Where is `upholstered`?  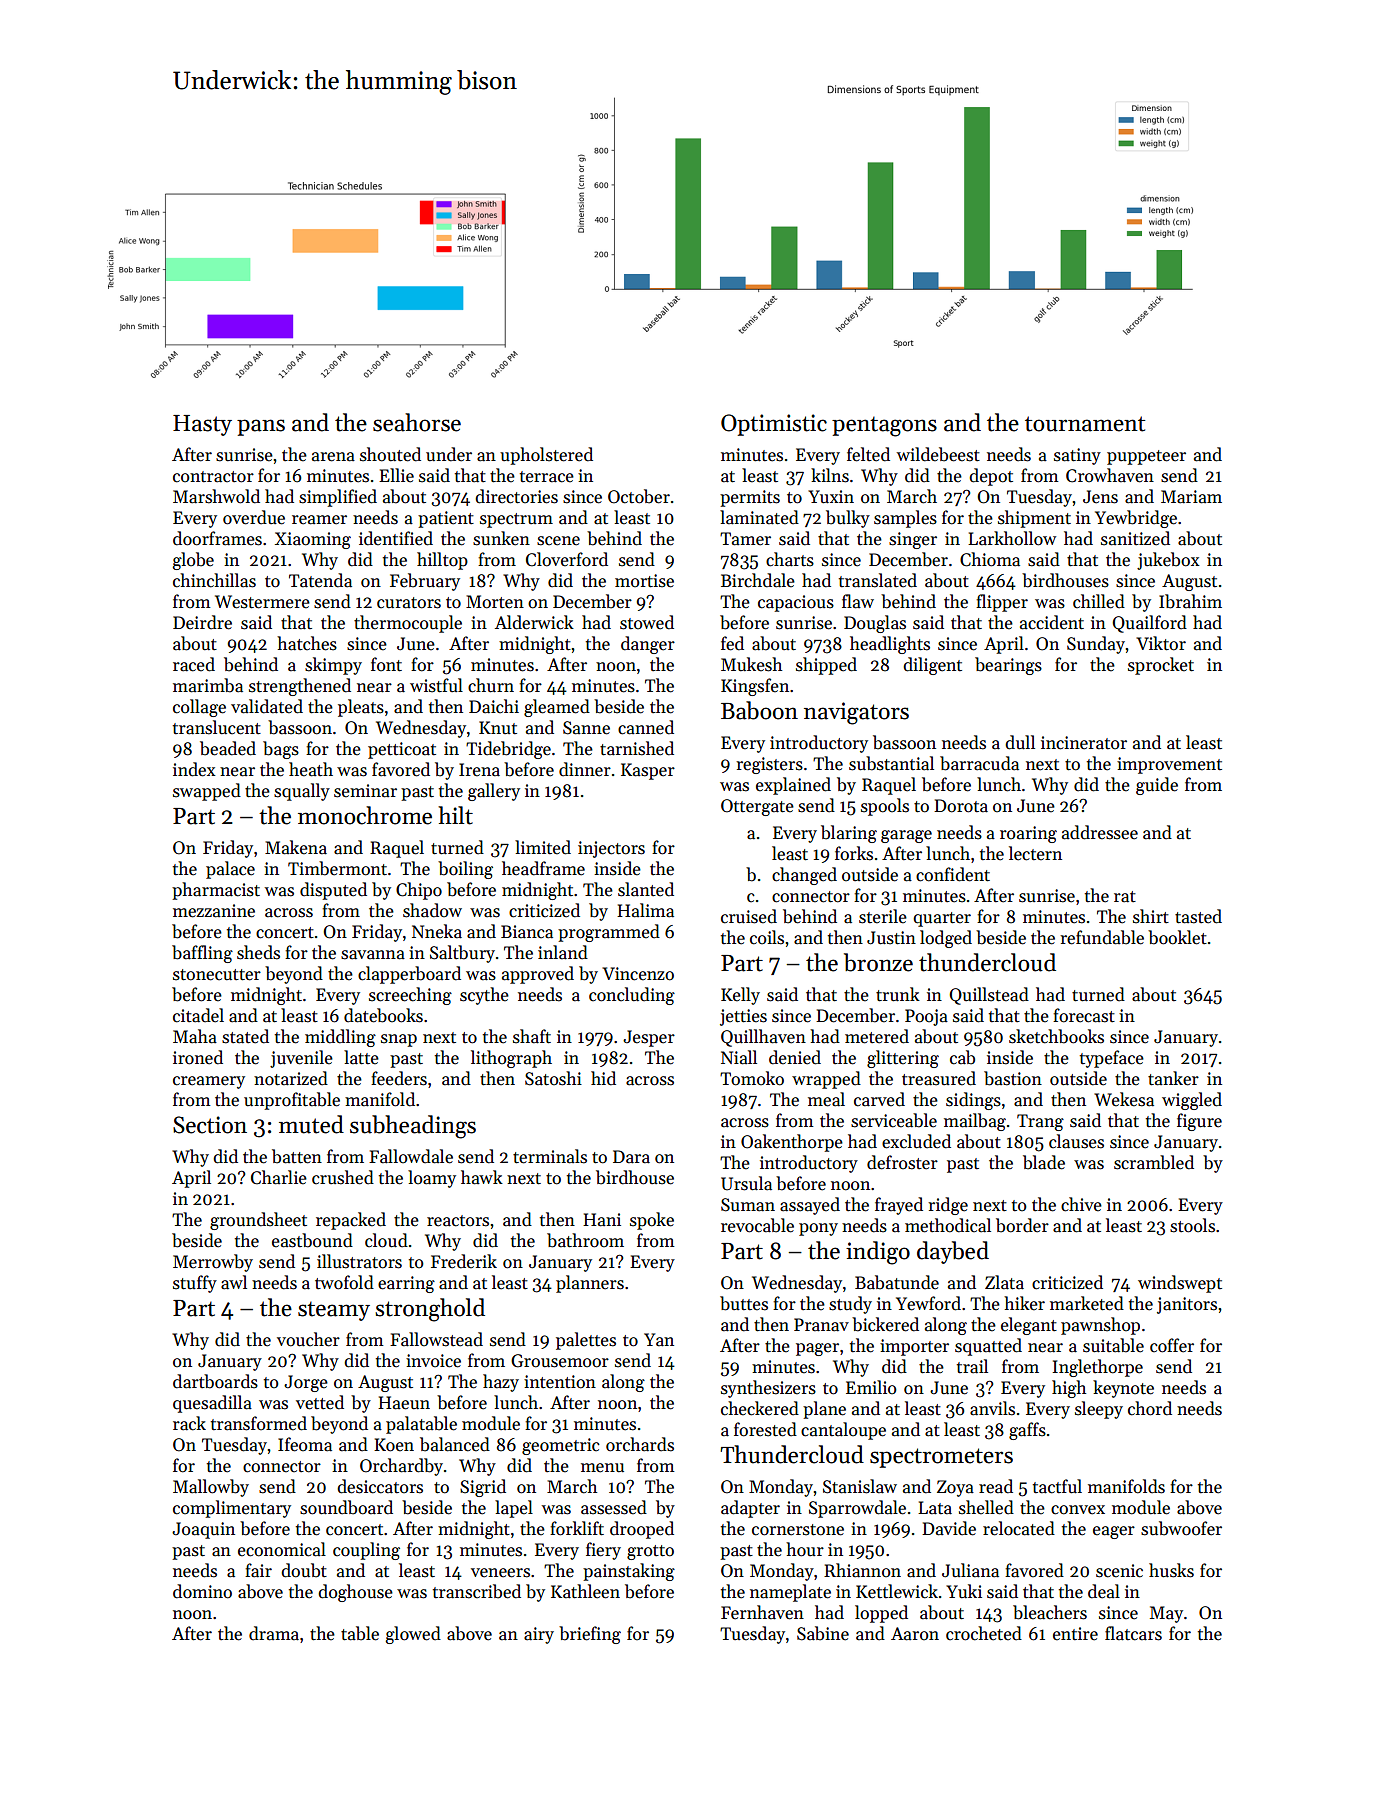 upholstered is located at coordinates (546, 456).
